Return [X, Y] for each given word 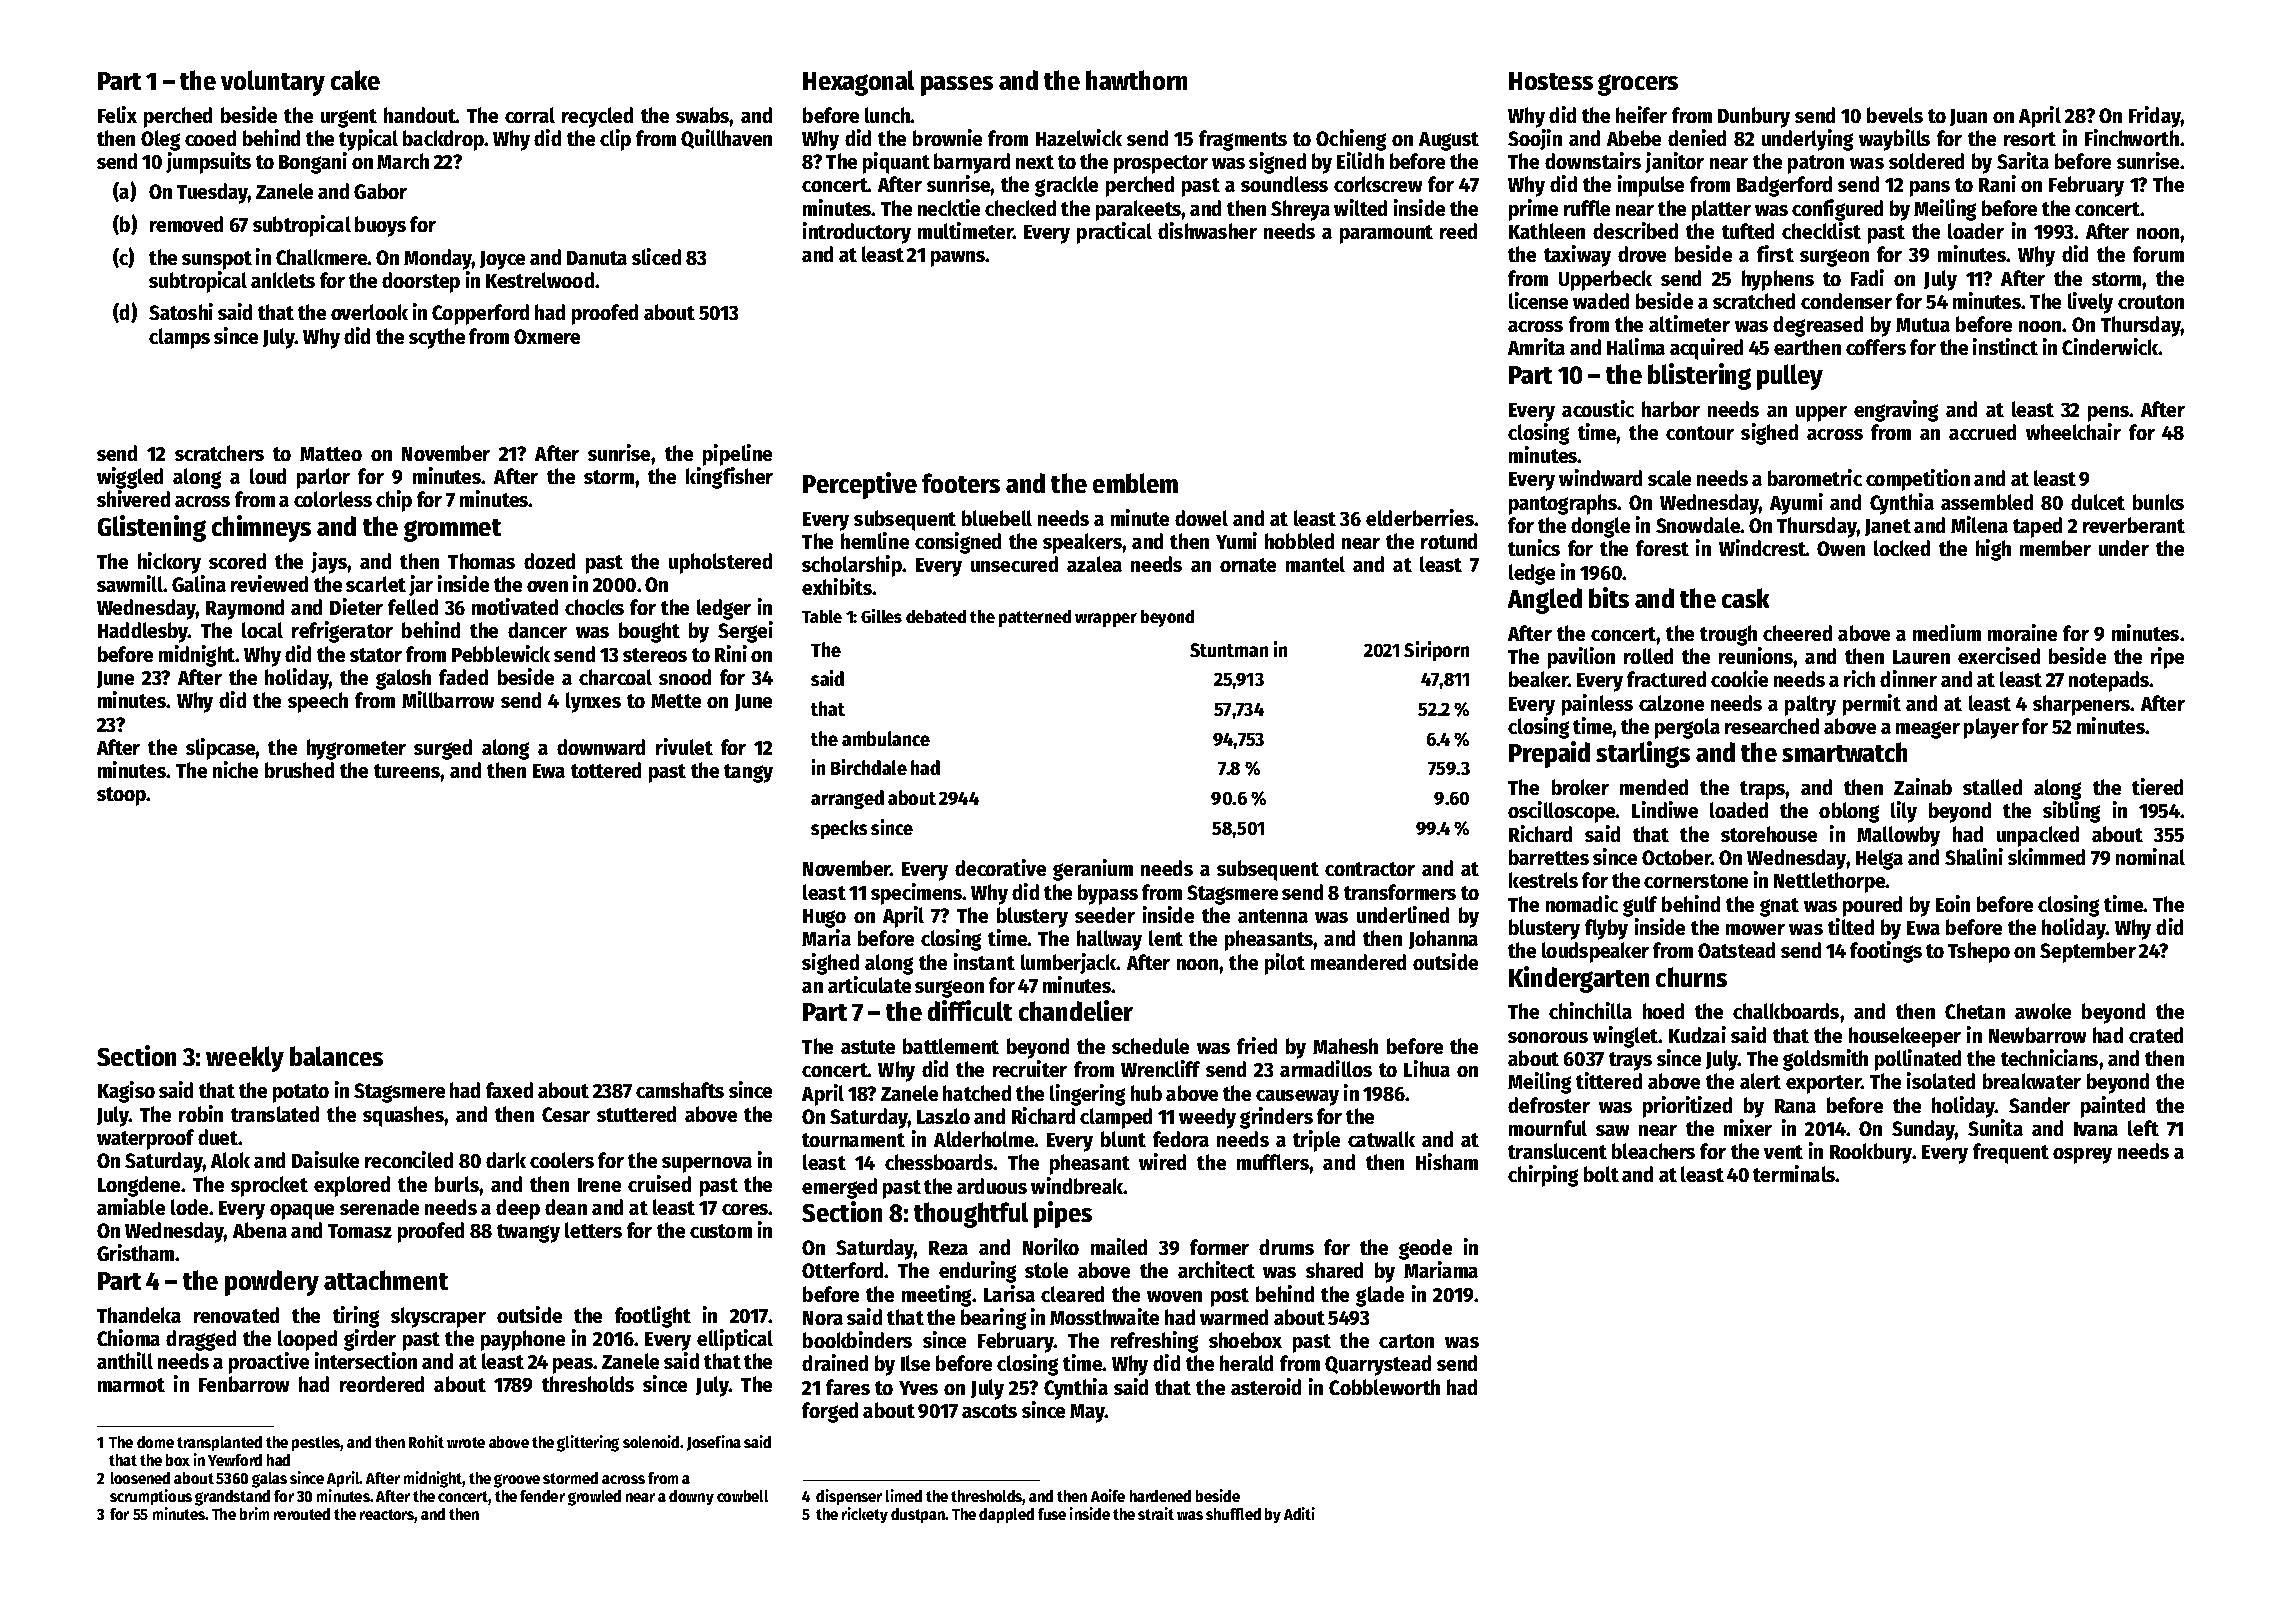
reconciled [409, 1159]
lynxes [593, 702]
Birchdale [869, 767]
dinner [1908, 678]
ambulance [886, 738]
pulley [1790, 377]
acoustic [1598, 408]
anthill [125, 1360]
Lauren [1921, 657]
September [2088, 952]
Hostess [1551, 81]
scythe [437, 338]
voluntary [273, 83]
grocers [1638, 85]
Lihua [1427, 1068]
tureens [407, 771]
